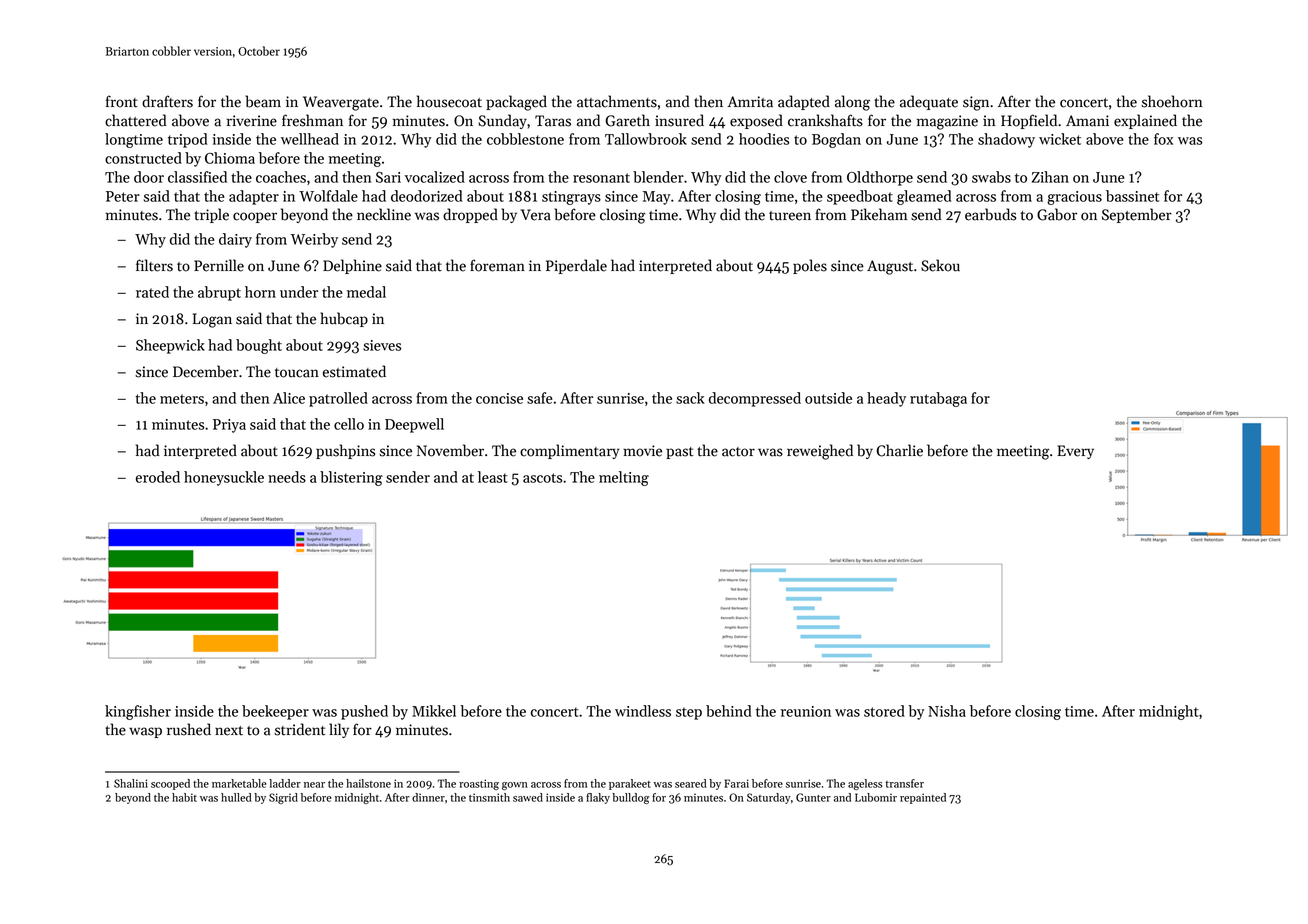 The image size is (1308, 924). What do you see at coordinates (1057, 214) in the page?
I see `Gabor` at bounding box center [1057, 214].
